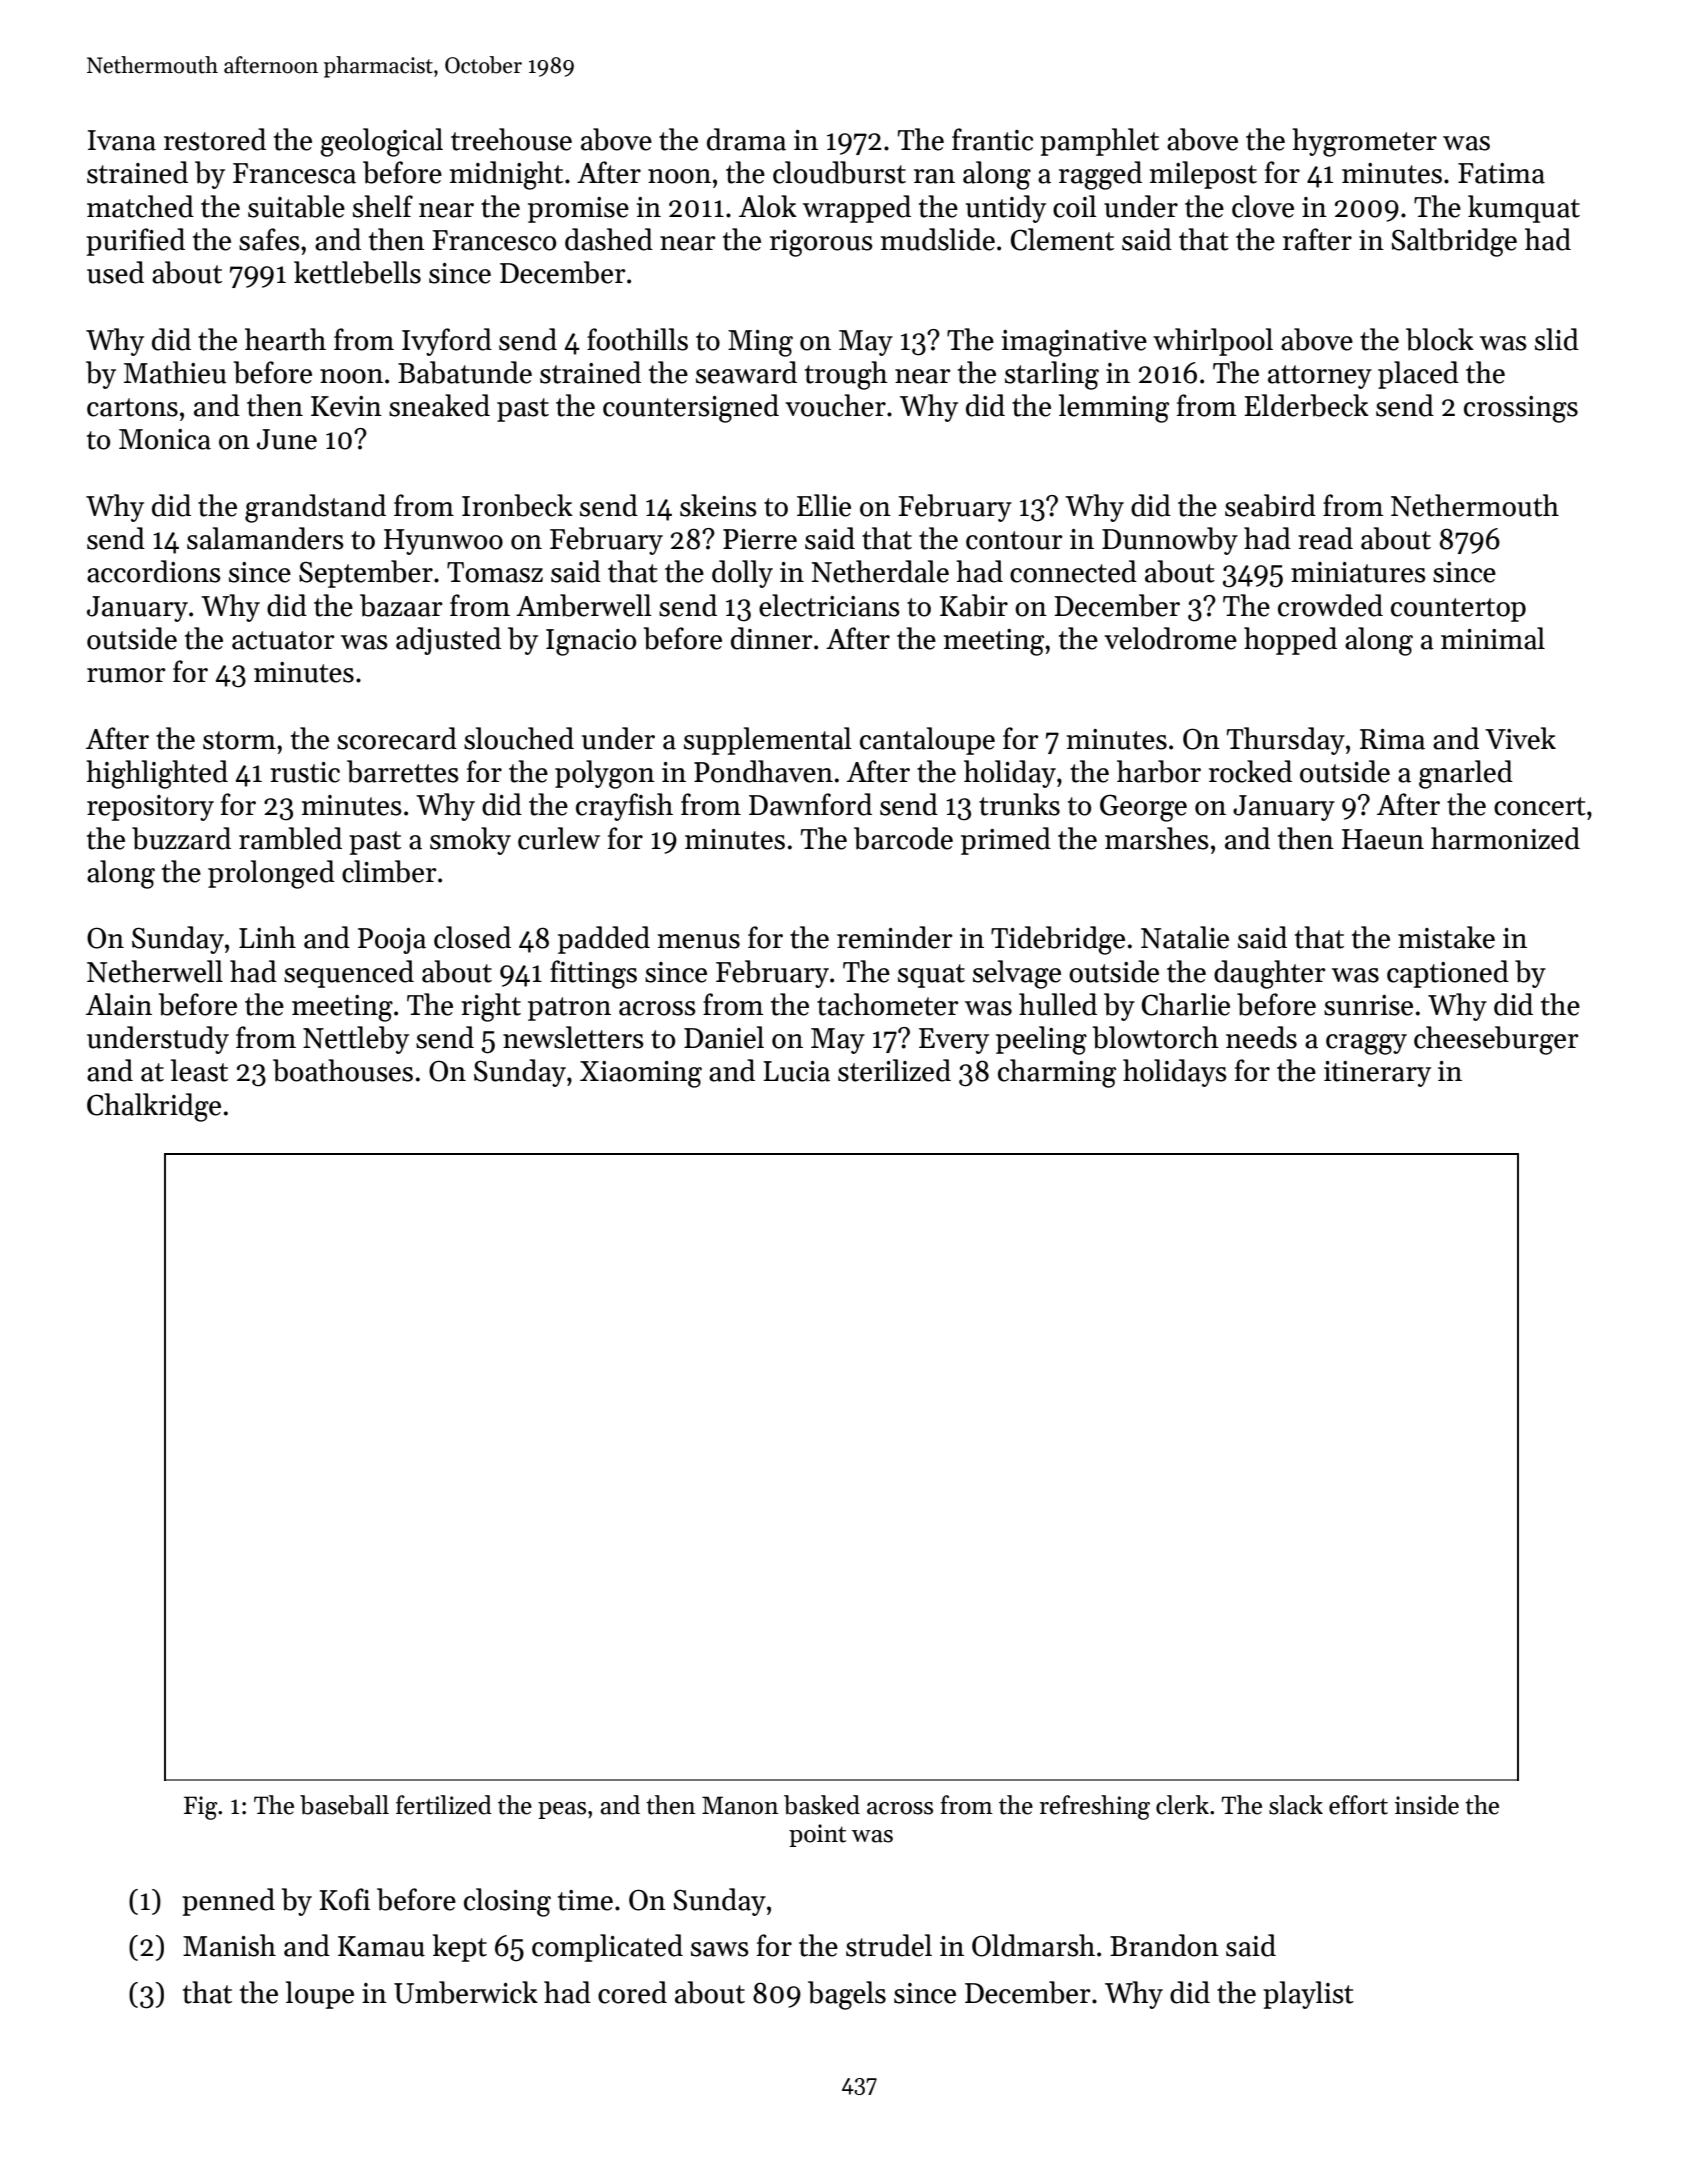  What do you see at coordinates (847, 1995) in the document?
I see `bagels` at bounding box center [847, 1995].
